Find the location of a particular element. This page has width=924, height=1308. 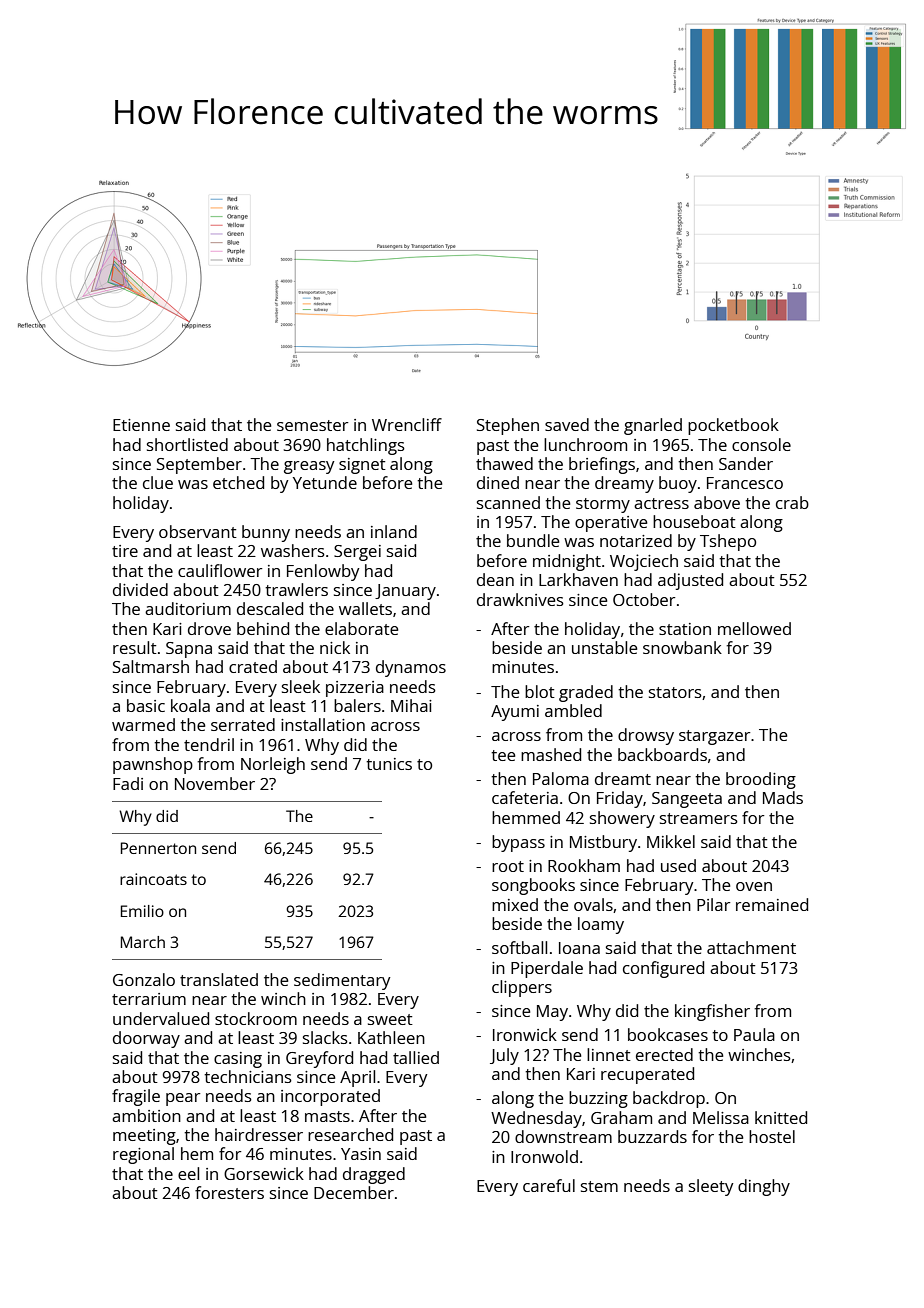

researched is located at coordinates (350, 1134).
